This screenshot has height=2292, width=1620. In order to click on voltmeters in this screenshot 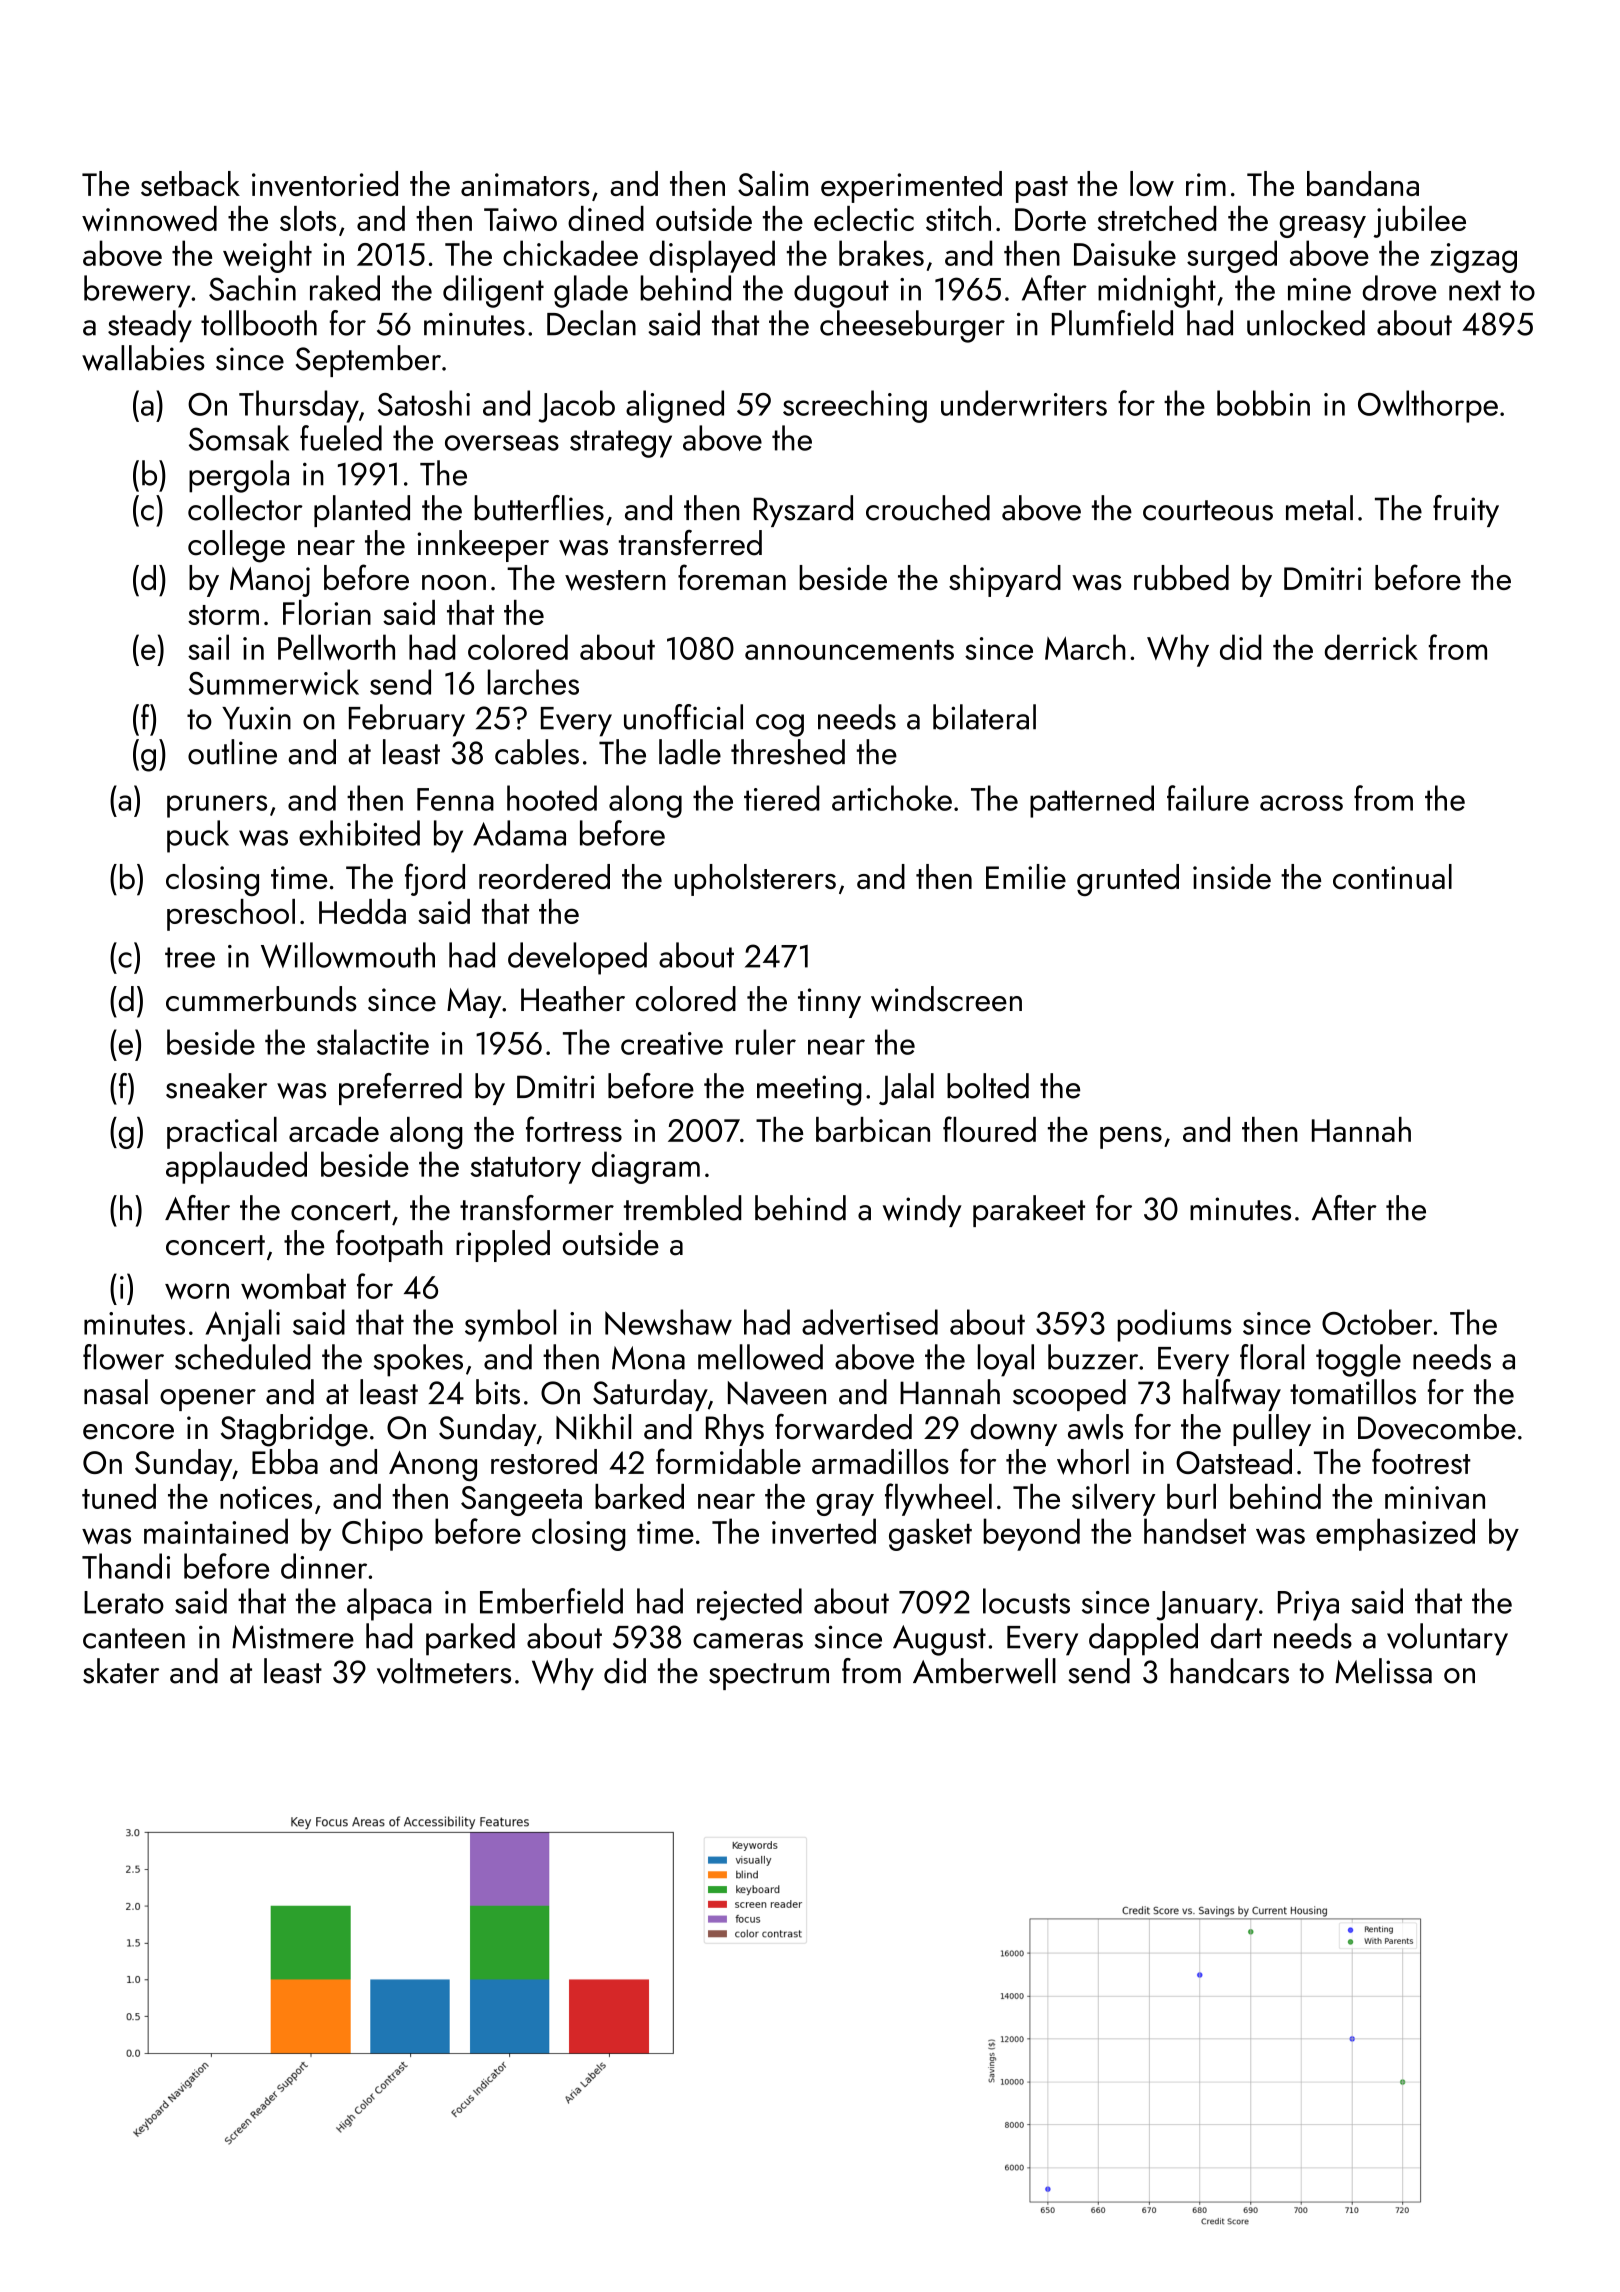, I will do `click(444, 1671)`.
